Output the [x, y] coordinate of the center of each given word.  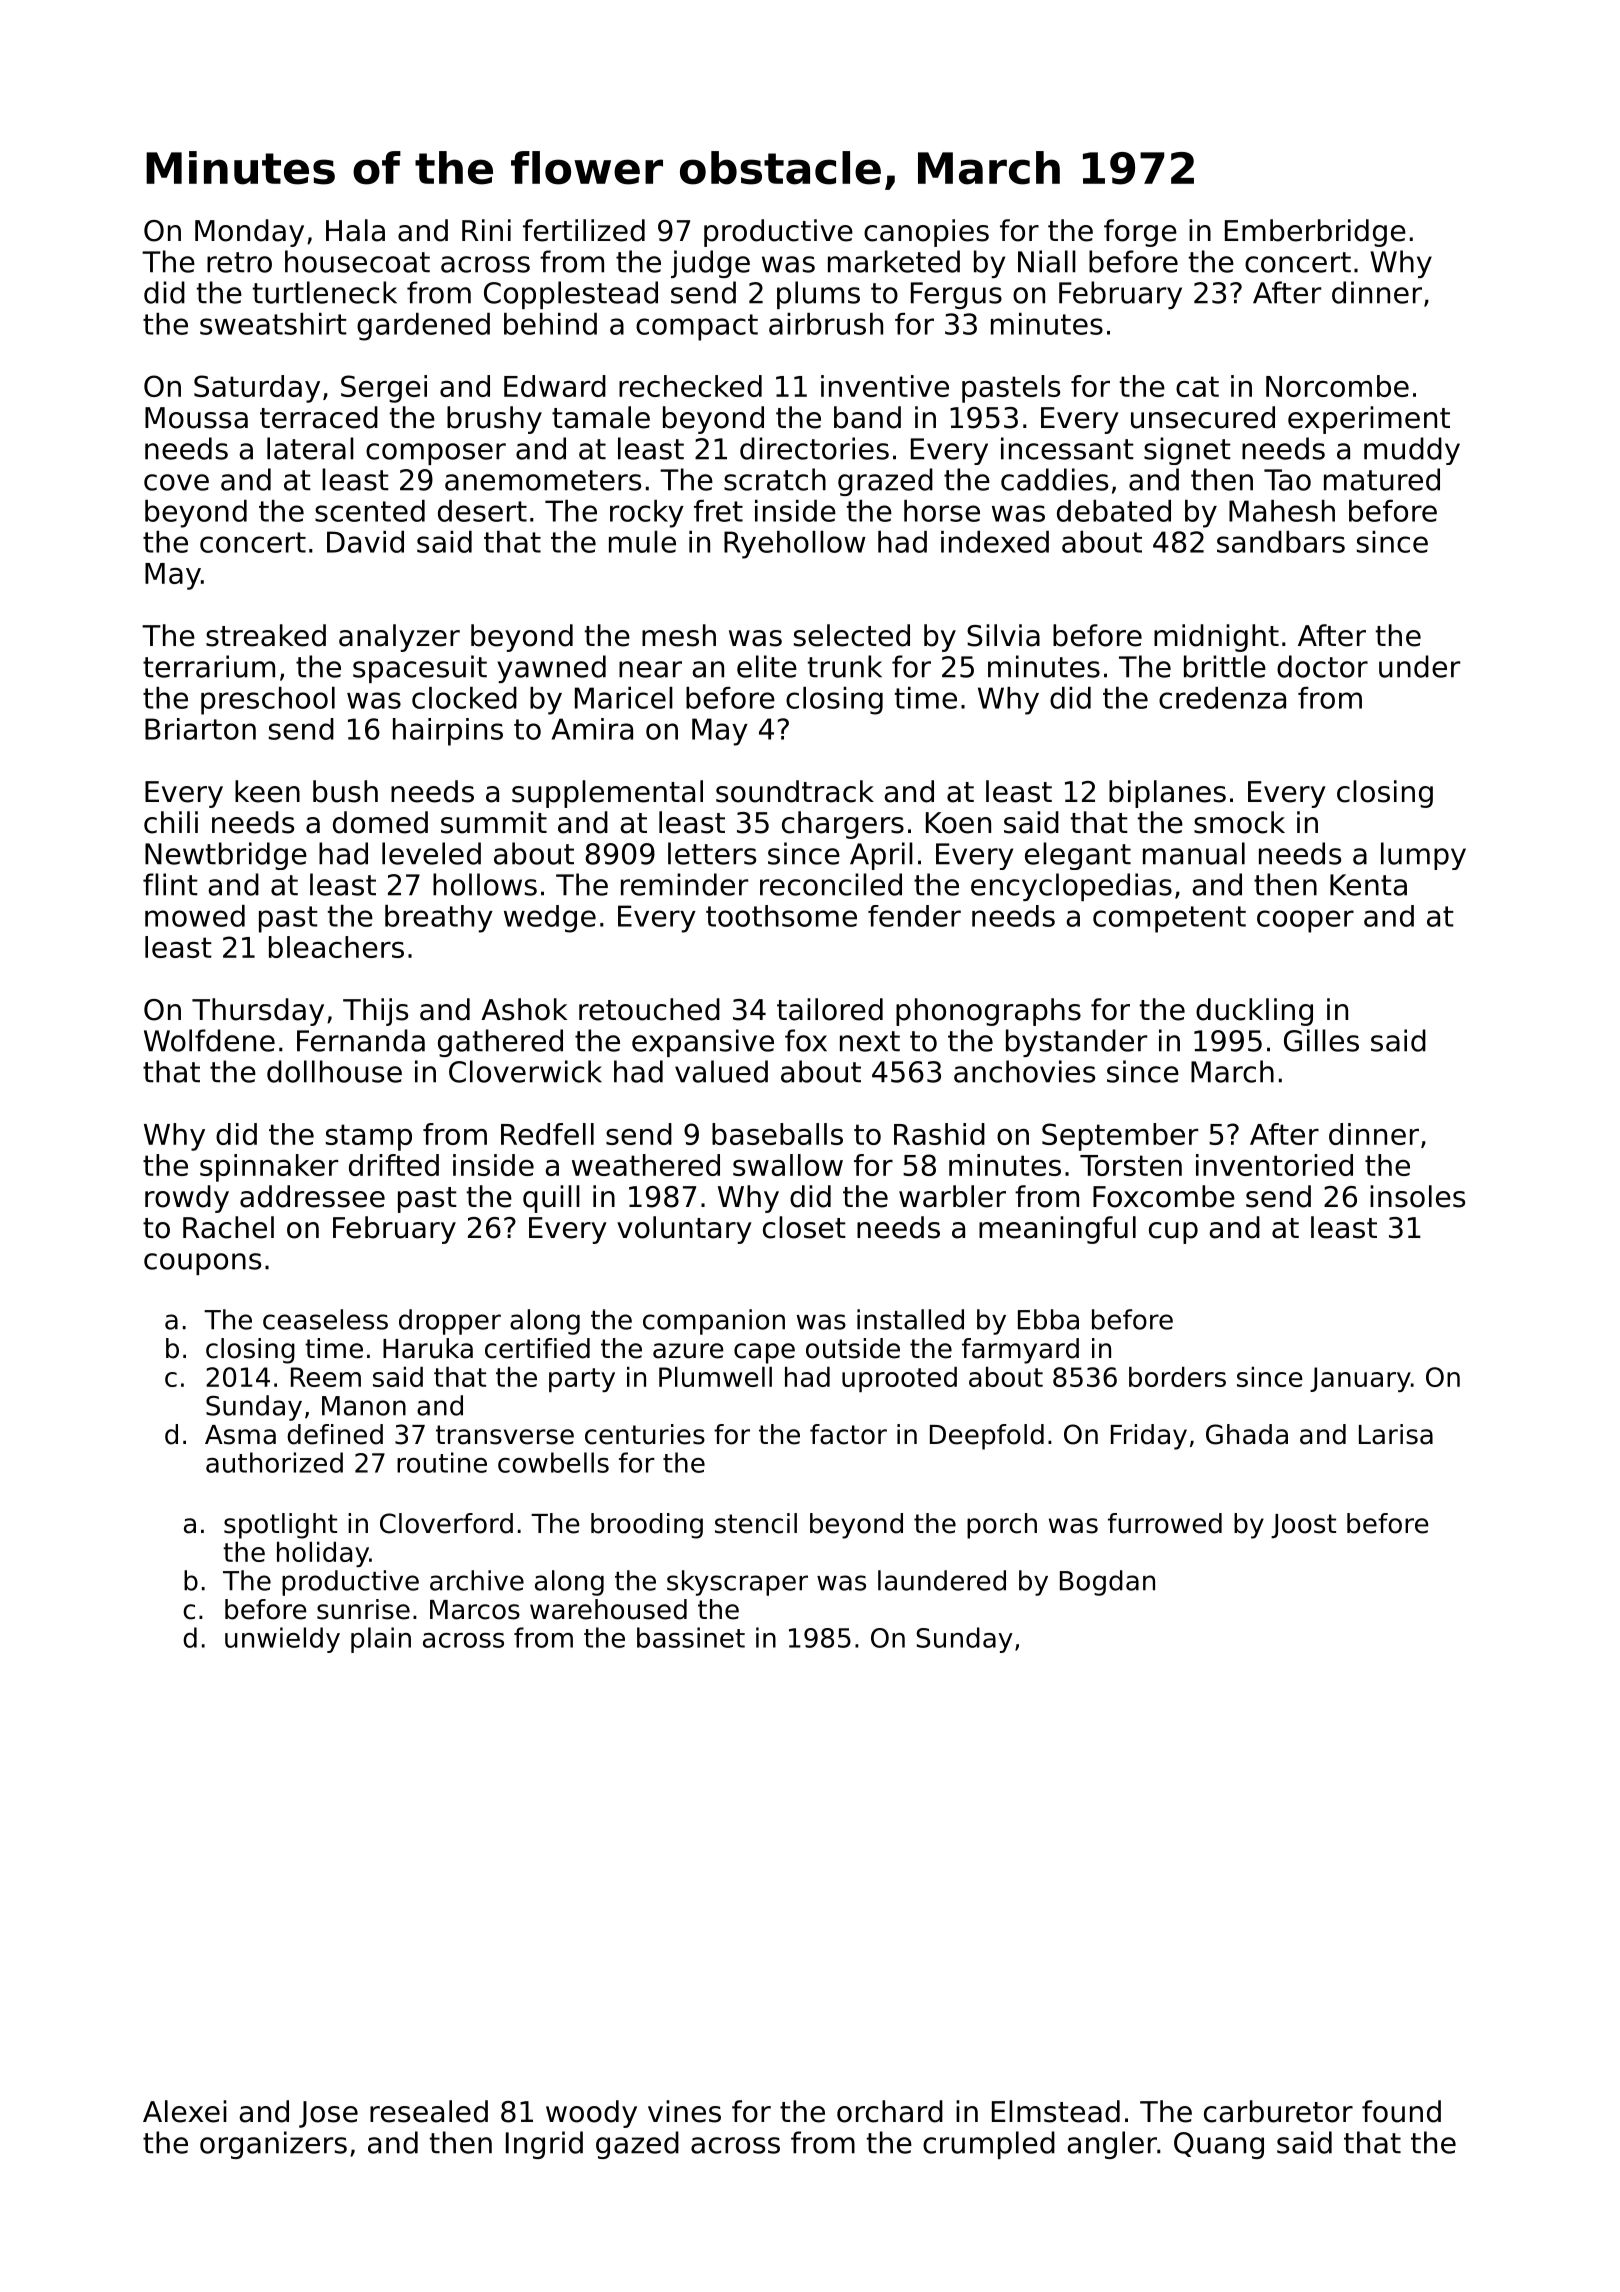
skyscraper [737, 1583]
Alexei [185, 2111]
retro [239, 262]
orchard [890, 2111]
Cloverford [446, 1523]
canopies [926, 233]
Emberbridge [1315, 233]
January [1360, 1379]
